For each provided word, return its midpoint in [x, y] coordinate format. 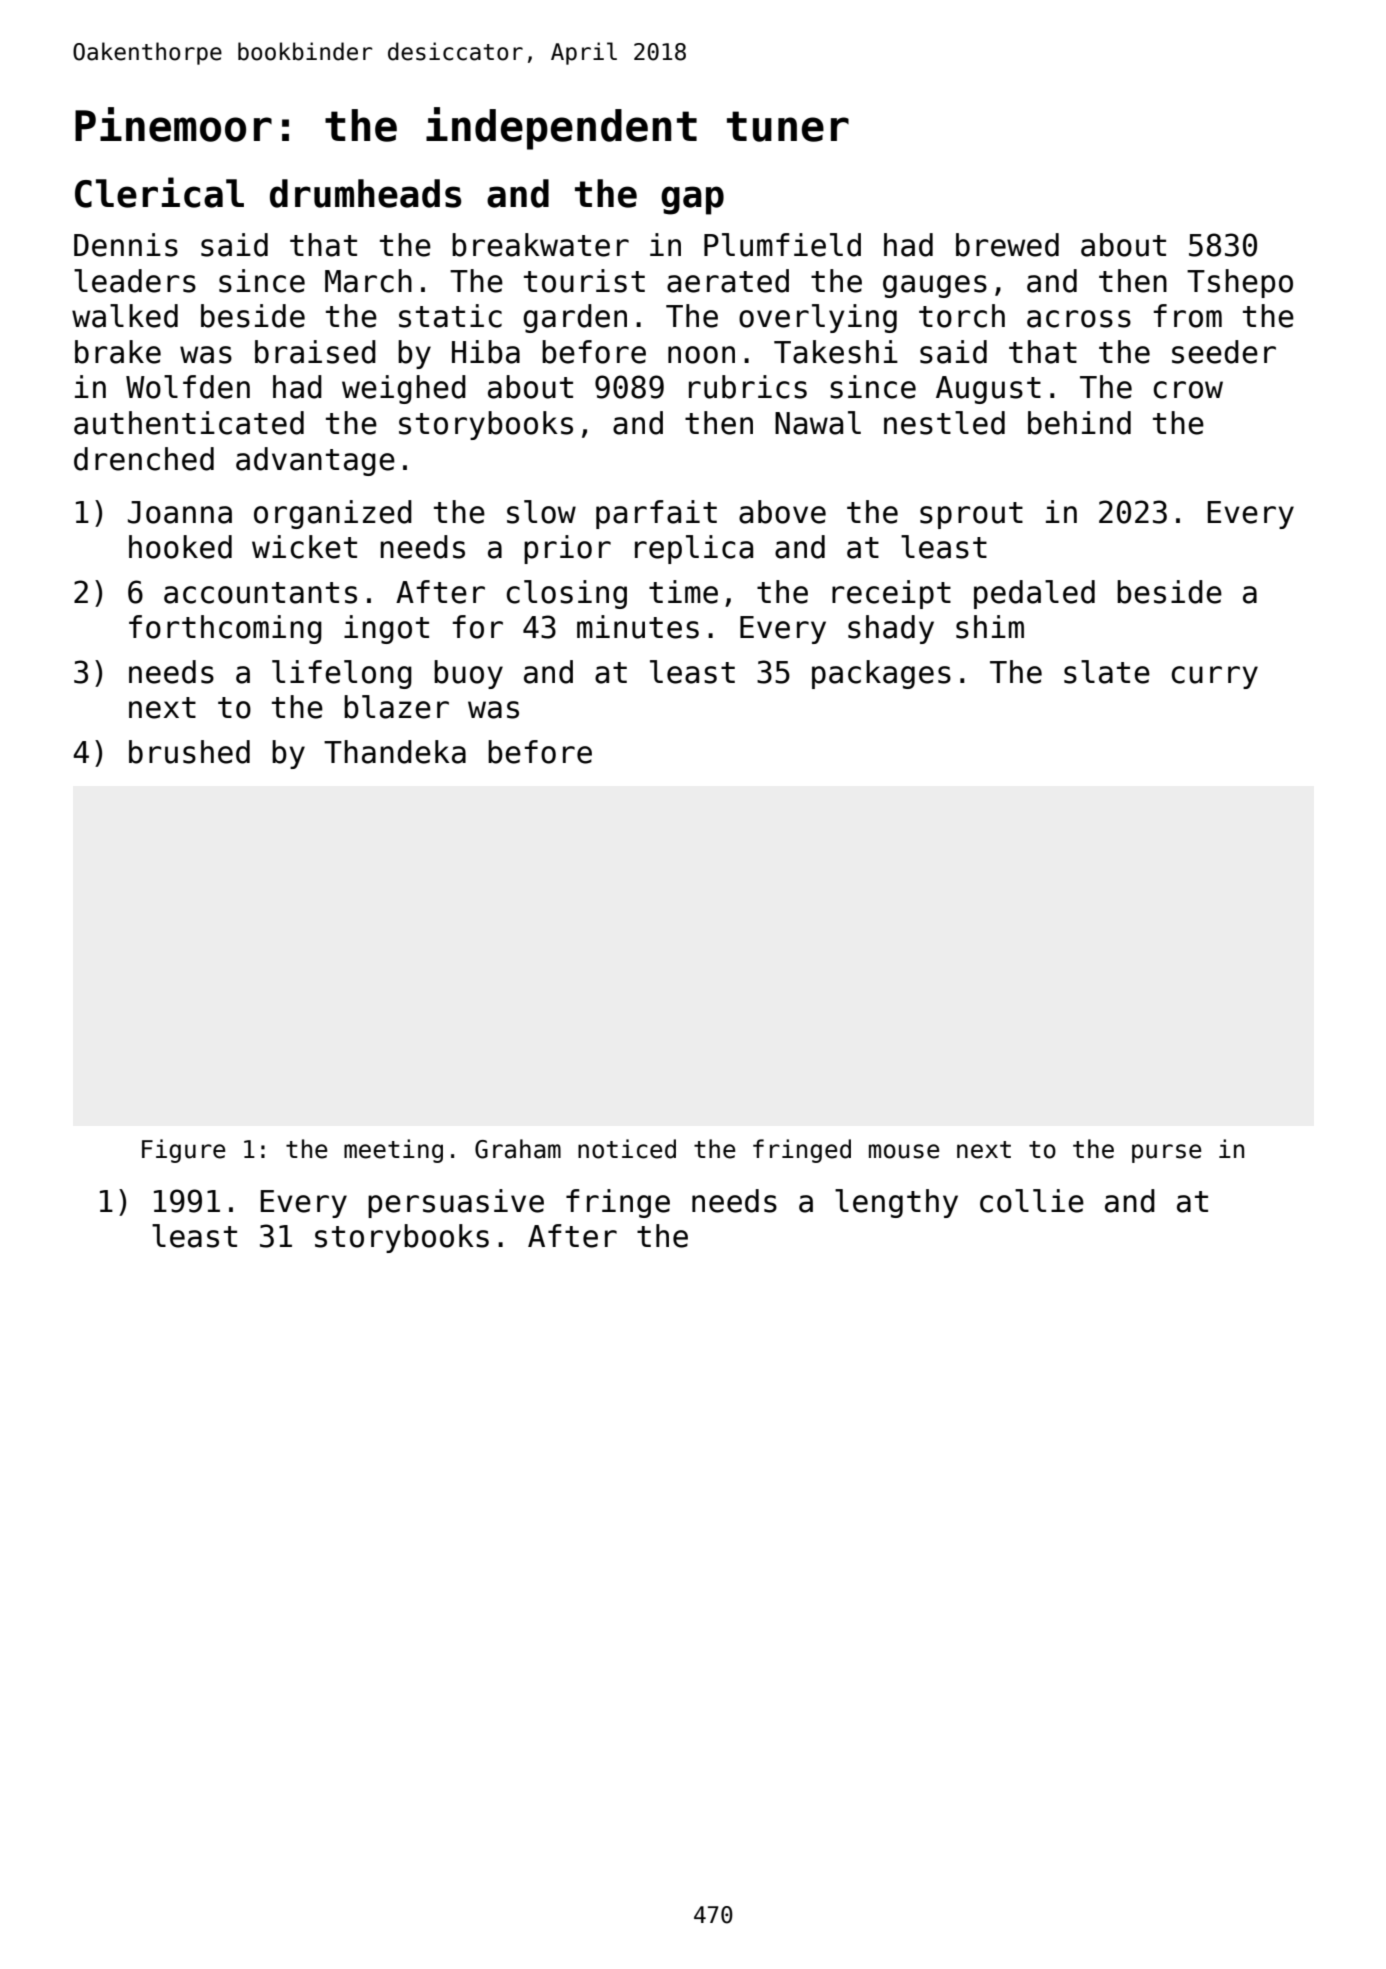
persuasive [456, 1203]
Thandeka [395, 752]
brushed [189, 752]
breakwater [540, 245]
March [368, 281]
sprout [971, 515]
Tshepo [1240, 283]
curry [1215, 677]
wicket [304, 547]
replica [694, 549]
